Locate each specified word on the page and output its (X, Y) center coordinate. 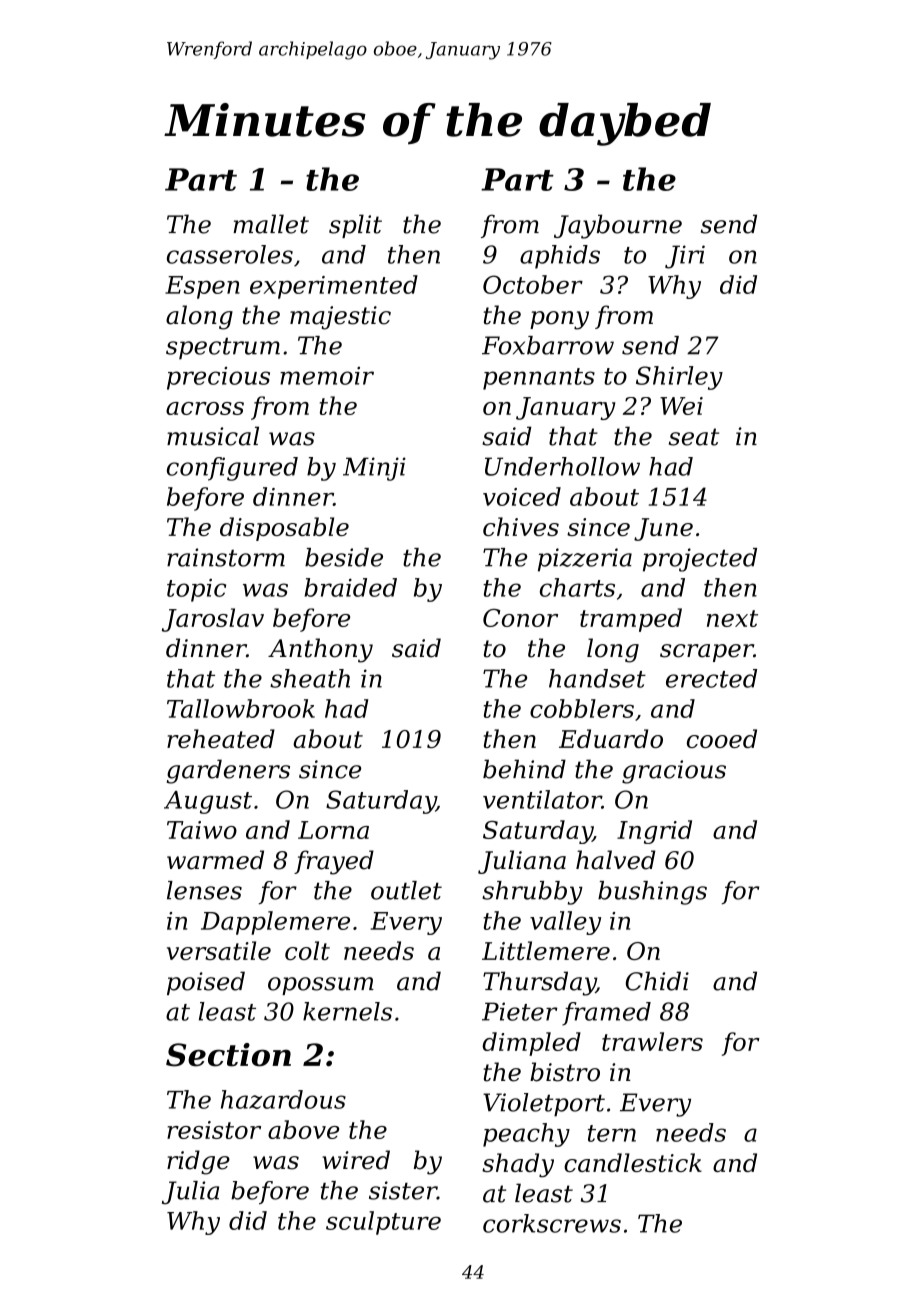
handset (597, 678)
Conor (520, 618)
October (533, 284)
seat (694, 437)
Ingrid (654, 832)
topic (196, 590)
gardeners (228, 771)
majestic (340, 318)
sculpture (383, 1223)
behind (524, 769)
